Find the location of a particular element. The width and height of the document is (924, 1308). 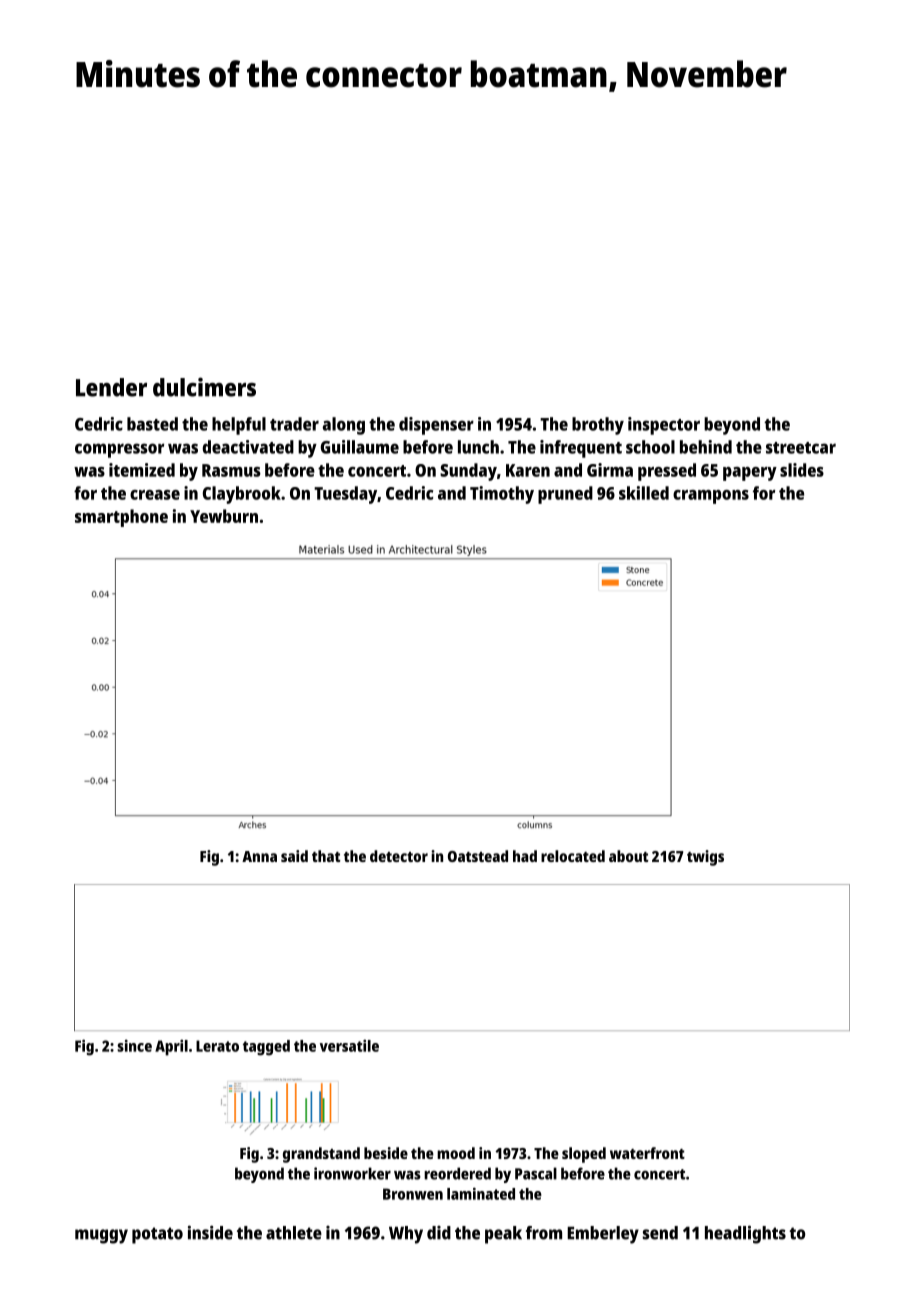

Anna is located at coordinates (259, 856).
